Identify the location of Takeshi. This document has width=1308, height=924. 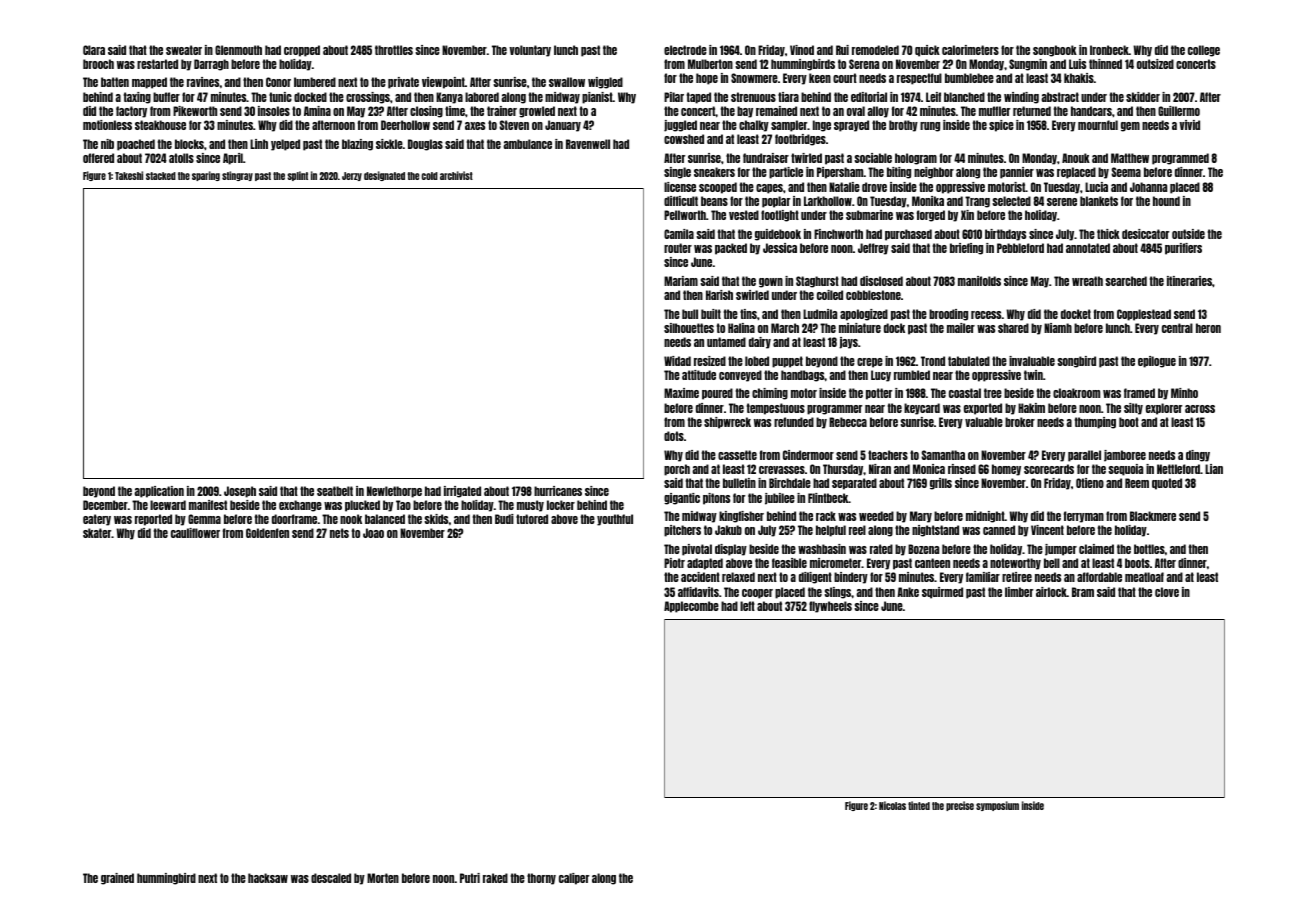
(129, 175).
